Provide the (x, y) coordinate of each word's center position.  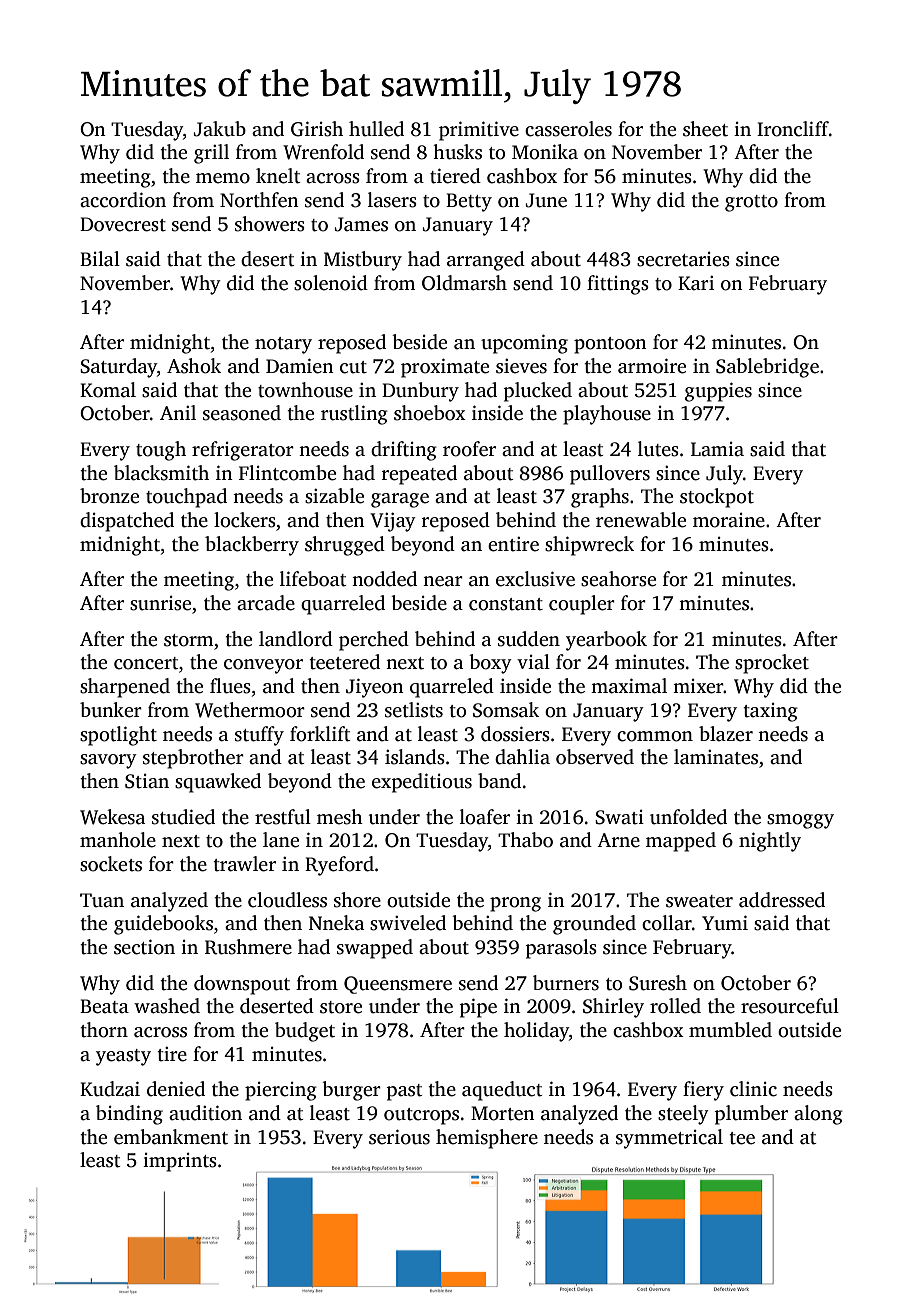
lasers (392, 200)
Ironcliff (793, 129)
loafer (485, 817)
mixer (698, 686)
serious (399, 1137)
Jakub (219, 129)
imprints (180, 1162)
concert (146, 663)
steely (683, 1115)
